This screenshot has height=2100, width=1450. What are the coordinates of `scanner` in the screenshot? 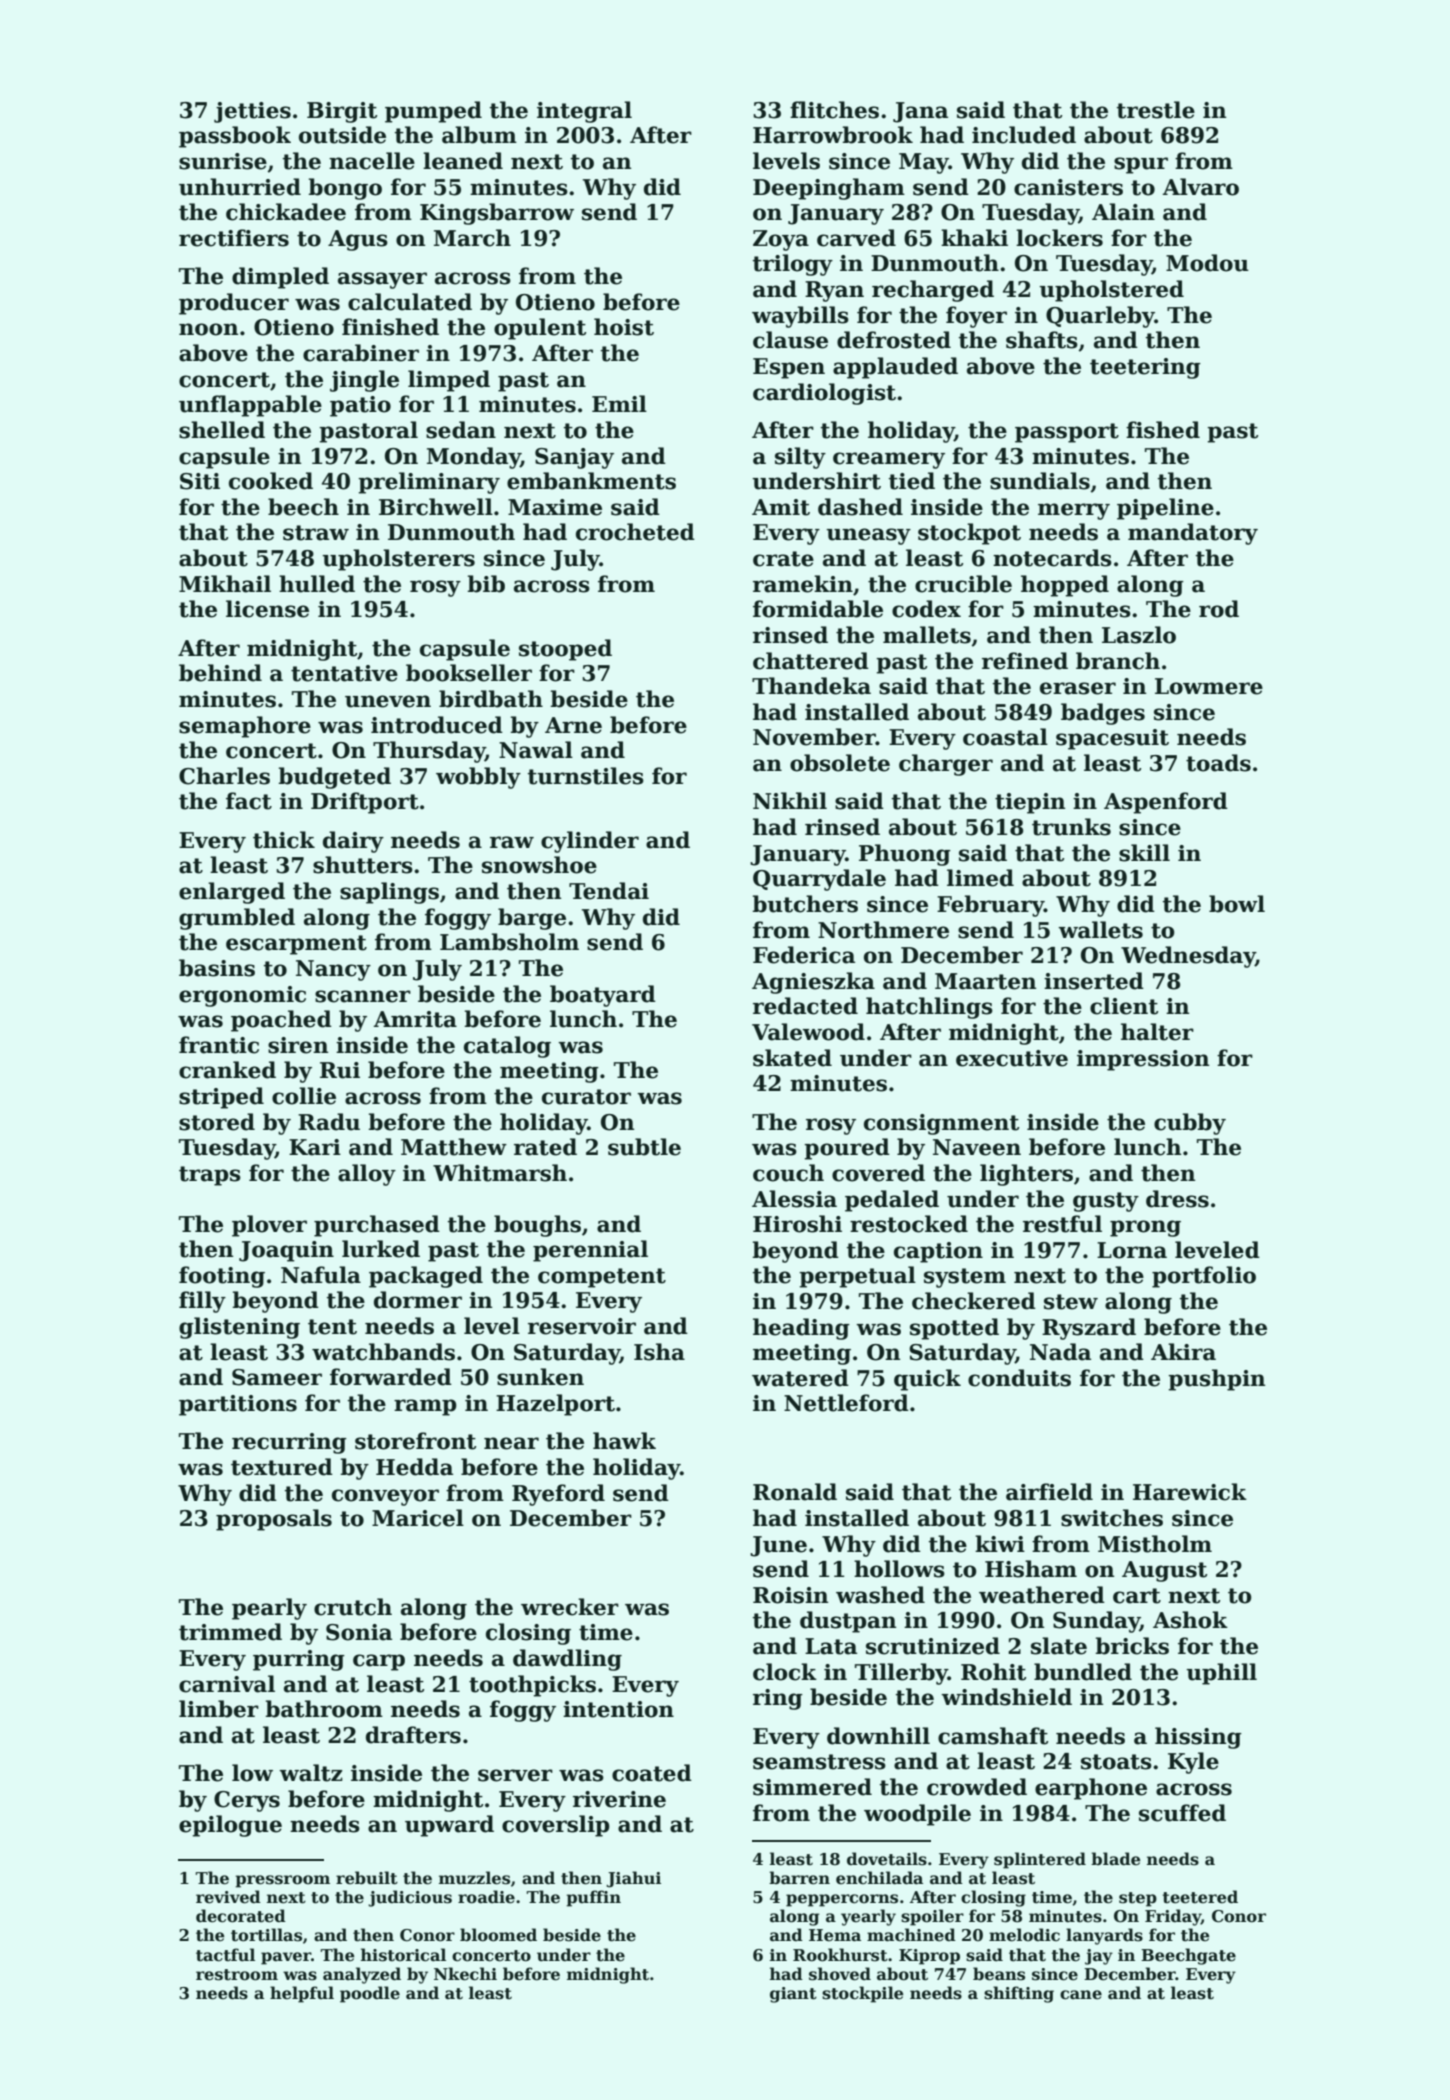 It's located at (363, 996).
